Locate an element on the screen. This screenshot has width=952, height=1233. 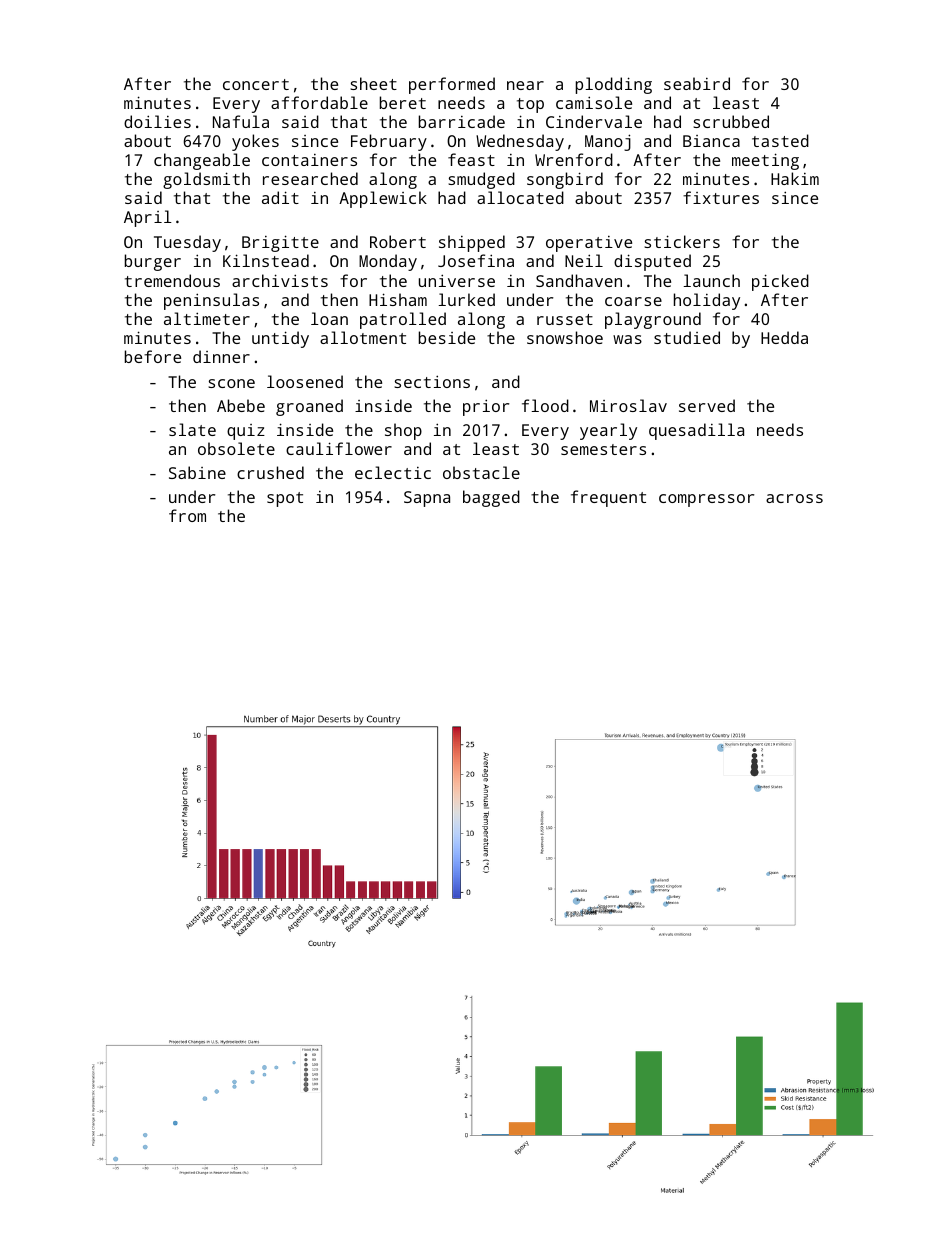
altimeter is located at coordinates (207, 318).
